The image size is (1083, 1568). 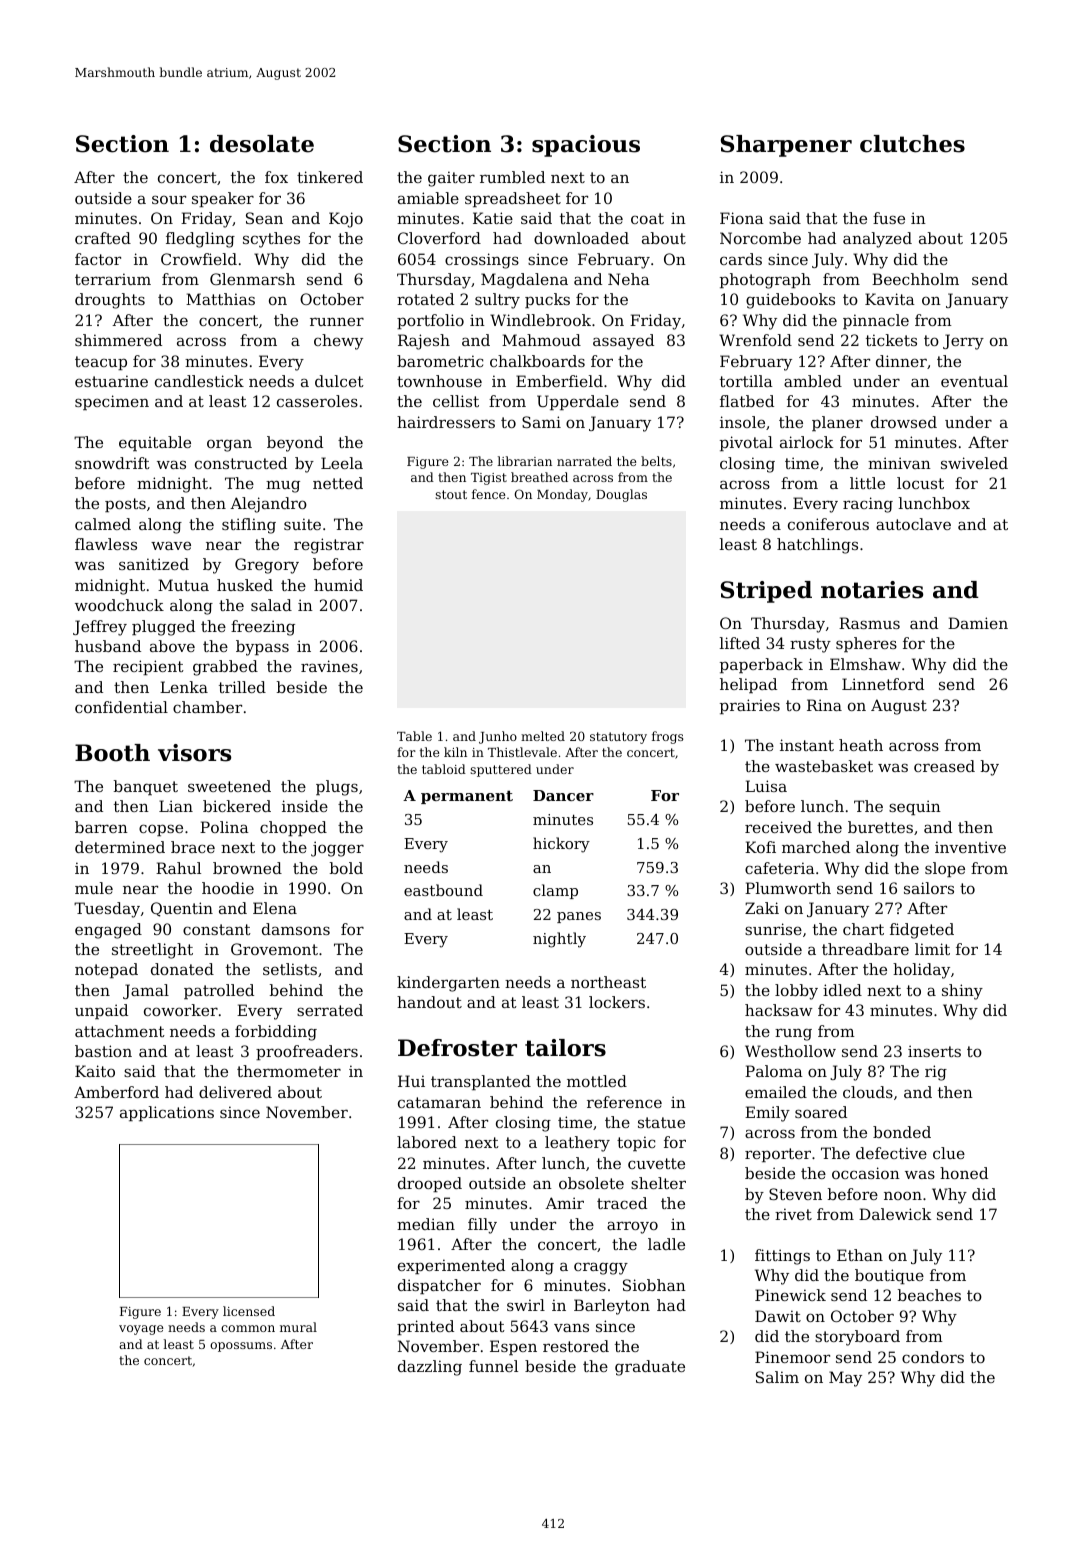 What do you see at coordinates (541, 340) in the screenshot?
I see `Mahmoud` at bounding box center [541, 340].
